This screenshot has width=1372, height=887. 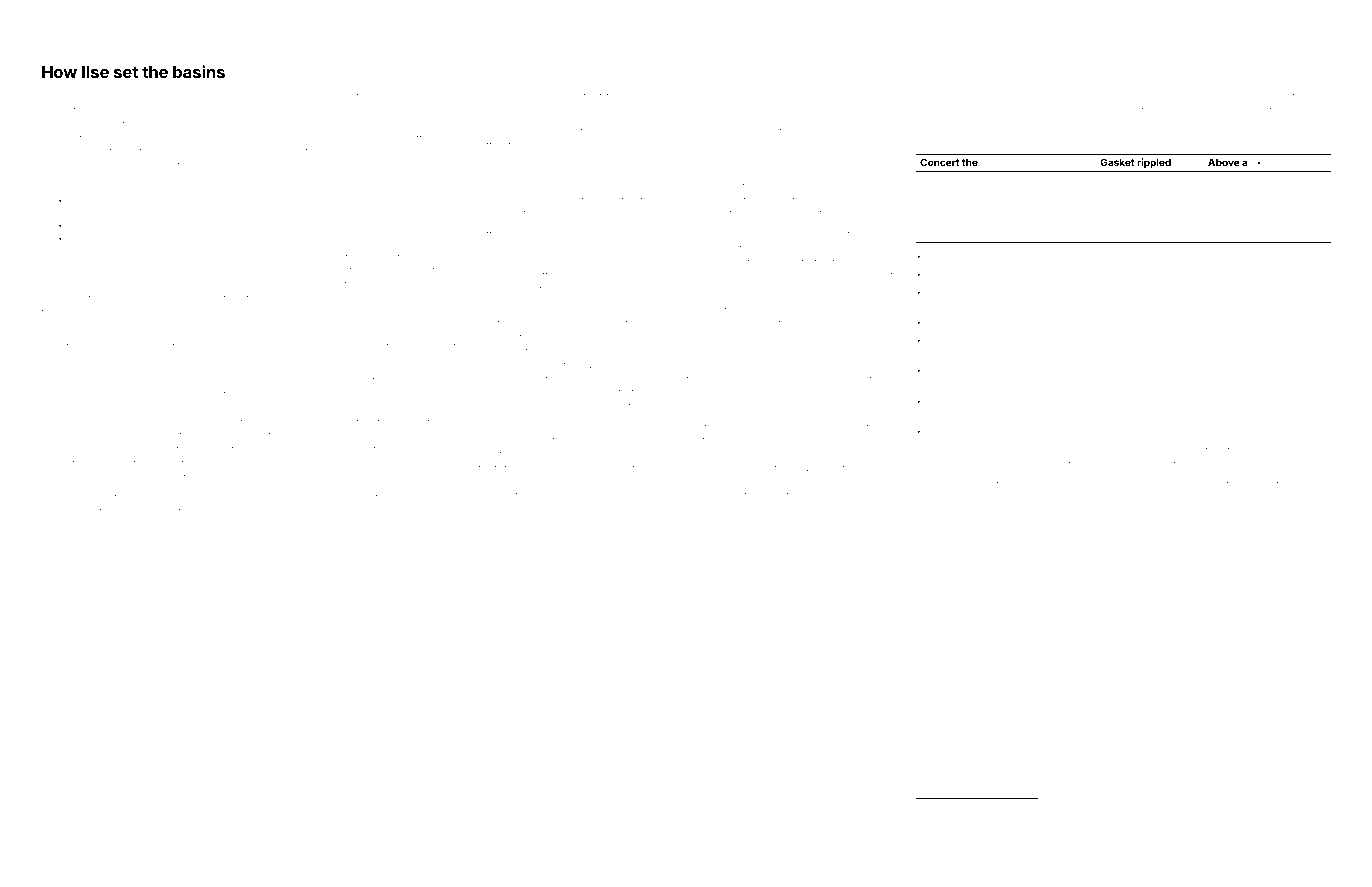 I want to click on birthdays, so click(x=189, y=513).
